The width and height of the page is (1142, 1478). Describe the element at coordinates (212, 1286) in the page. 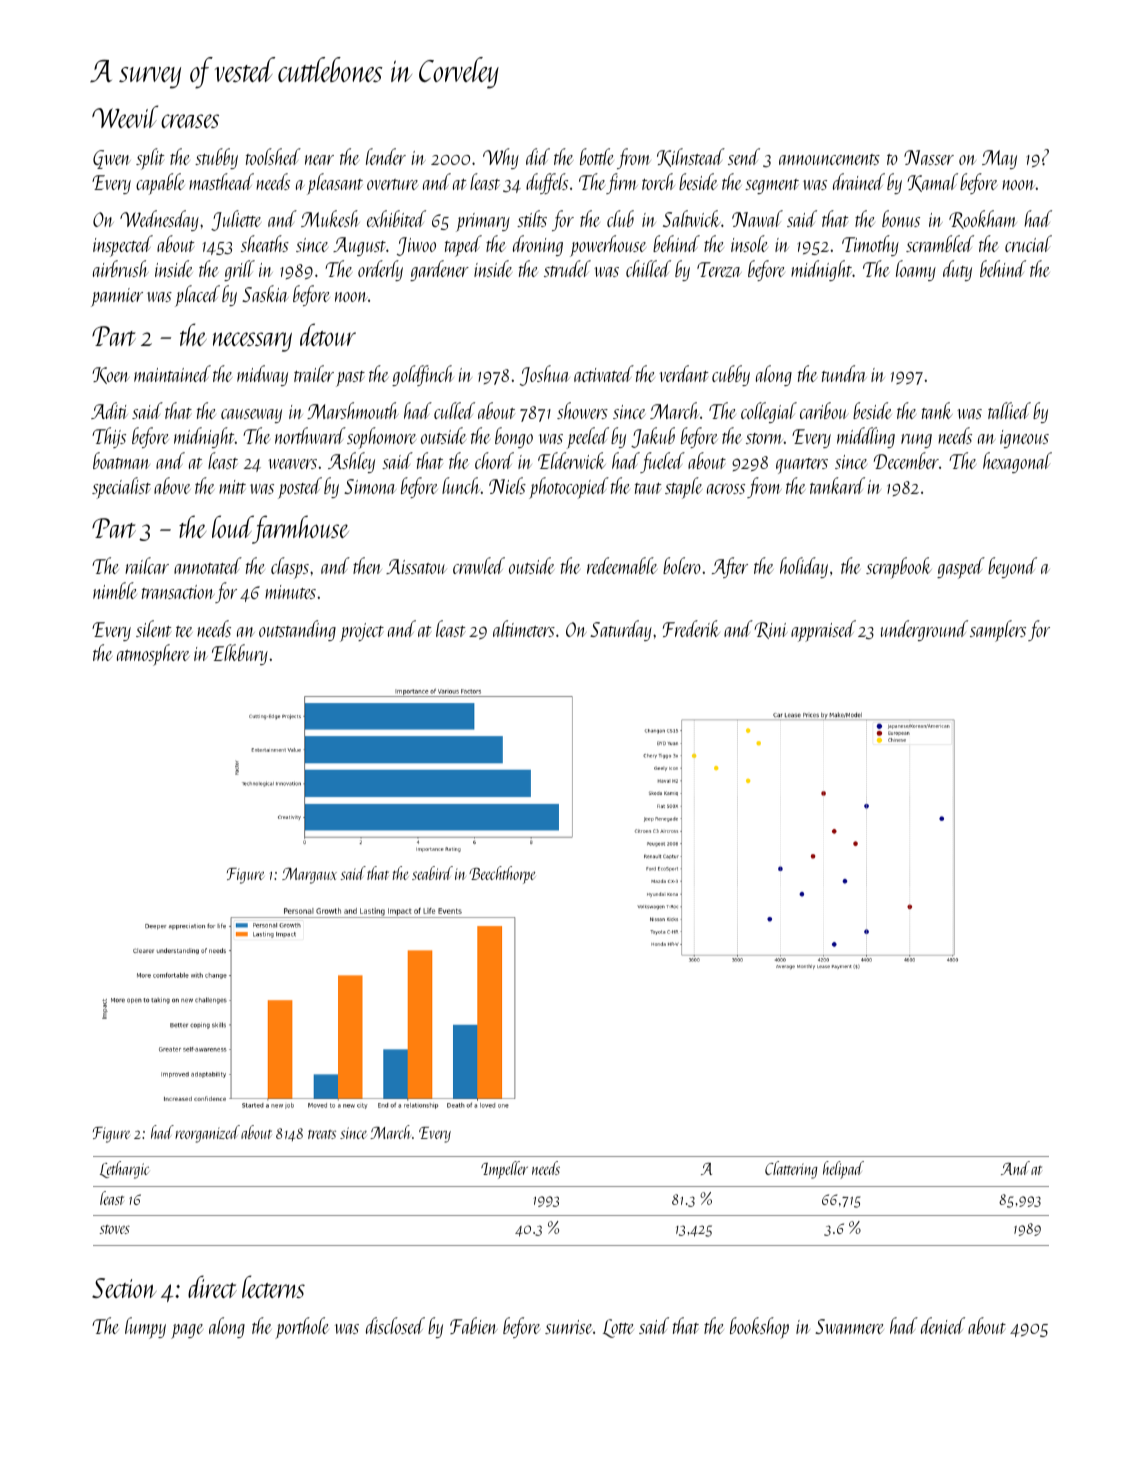

I see `direct` at that location.
